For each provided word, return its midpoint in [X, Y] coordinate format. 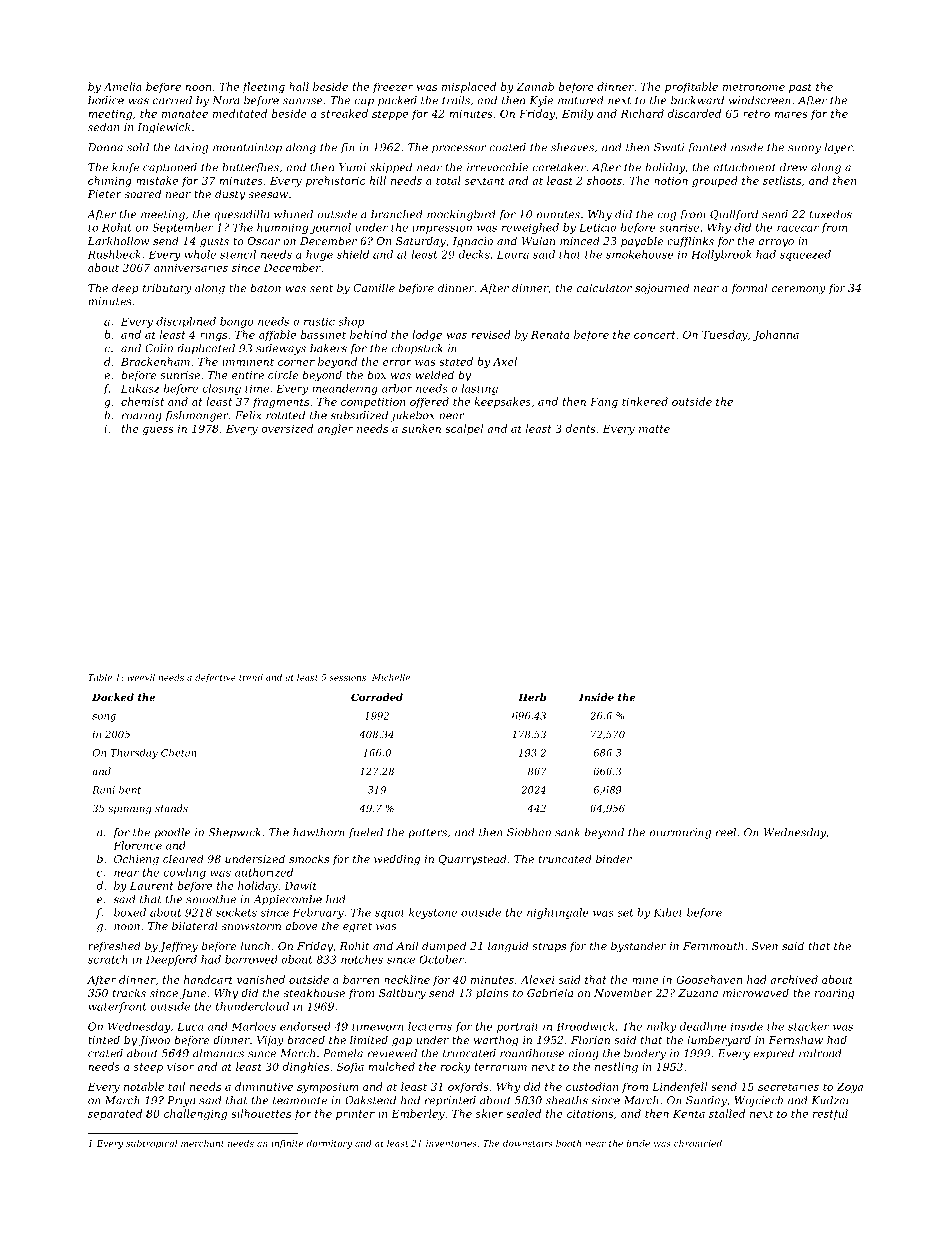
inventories [451, 1143]
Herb [532, 697]
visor [180, 1067]
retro [756, 114]
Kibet [668, 912]
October [441, 959]
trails [456, 100]
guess [158, 431]
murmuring [680, 833]
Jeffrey [178, 947]
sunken [421, 428]
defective [215, 678]
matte [654, 429]
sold [138, 147]
